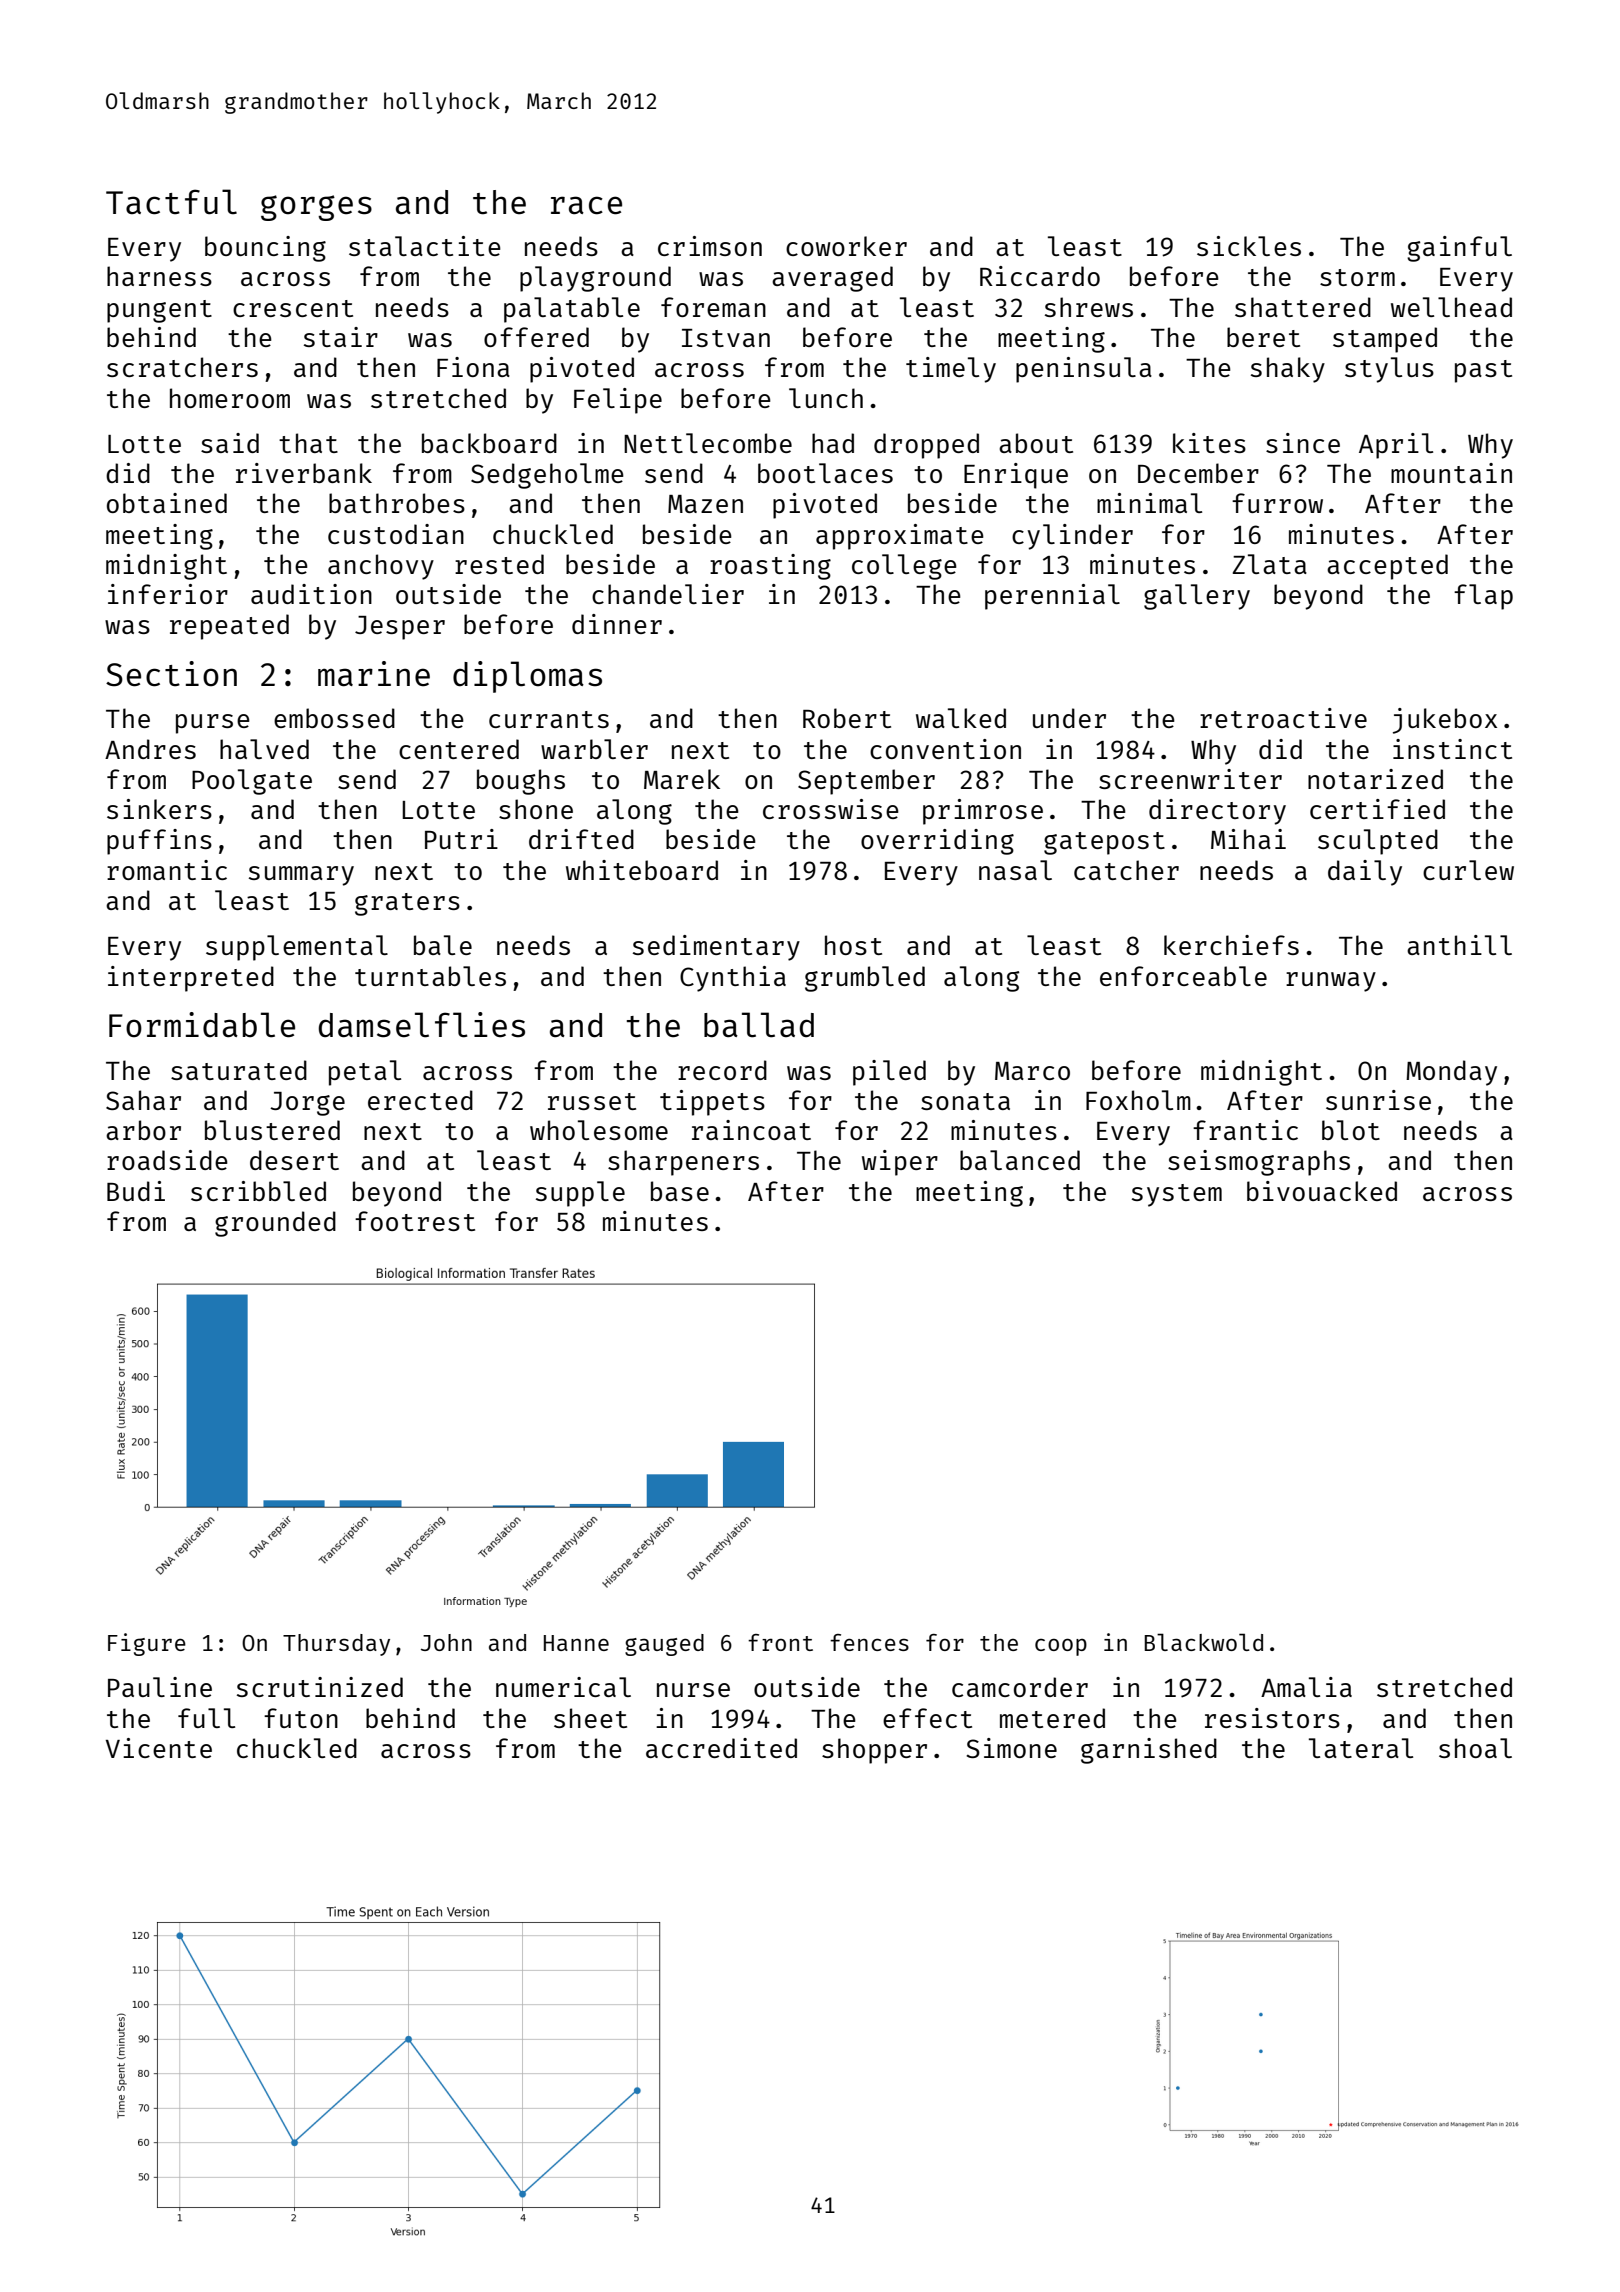  Describe the element at coordinates (1249, 246) in the document. I see `sickles` at that location.
